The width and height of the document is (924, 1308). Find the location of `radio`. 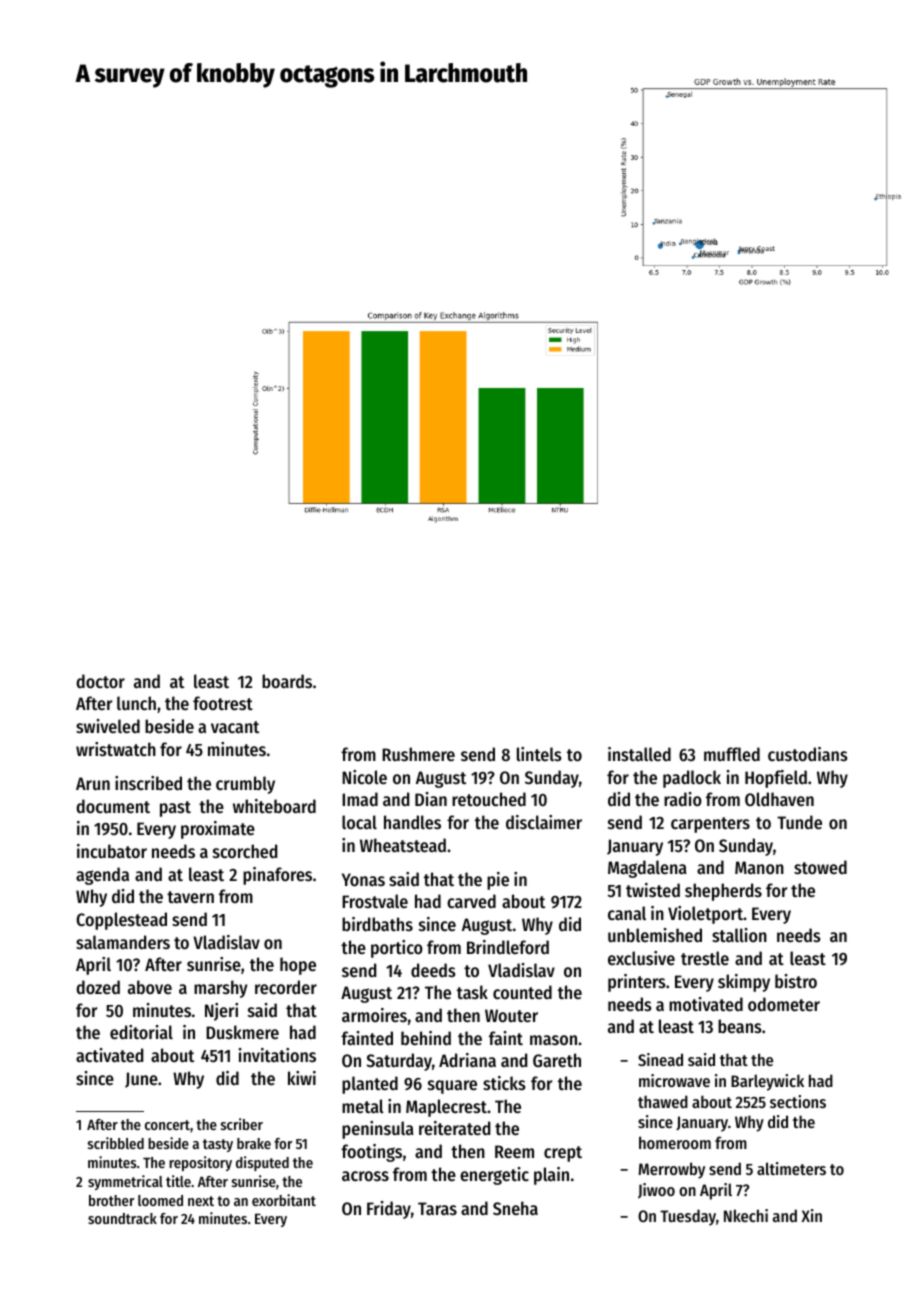

radio is located at coordinates (683, 799).
